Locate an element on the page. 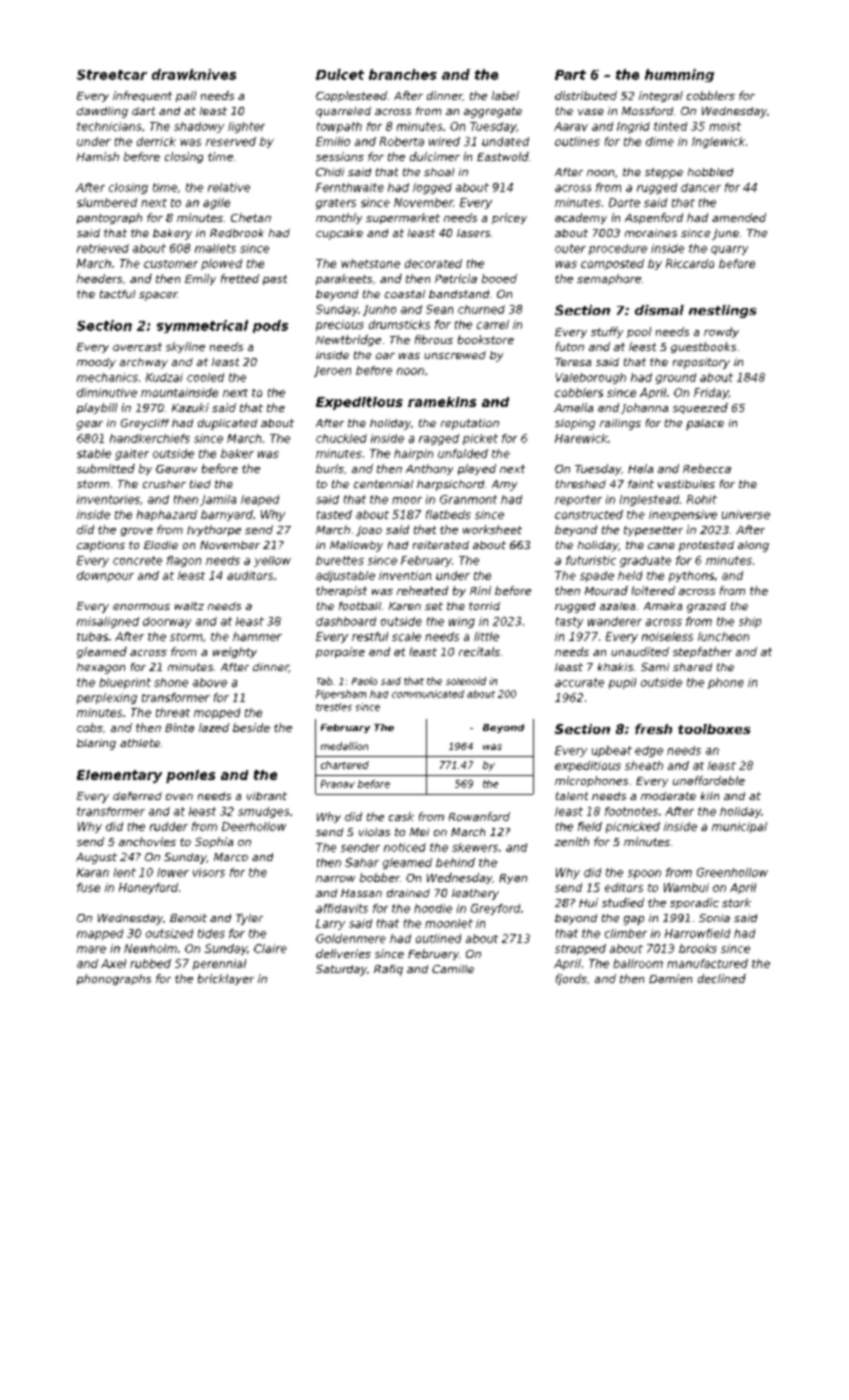  declined is located at coordinates (722, 978).
